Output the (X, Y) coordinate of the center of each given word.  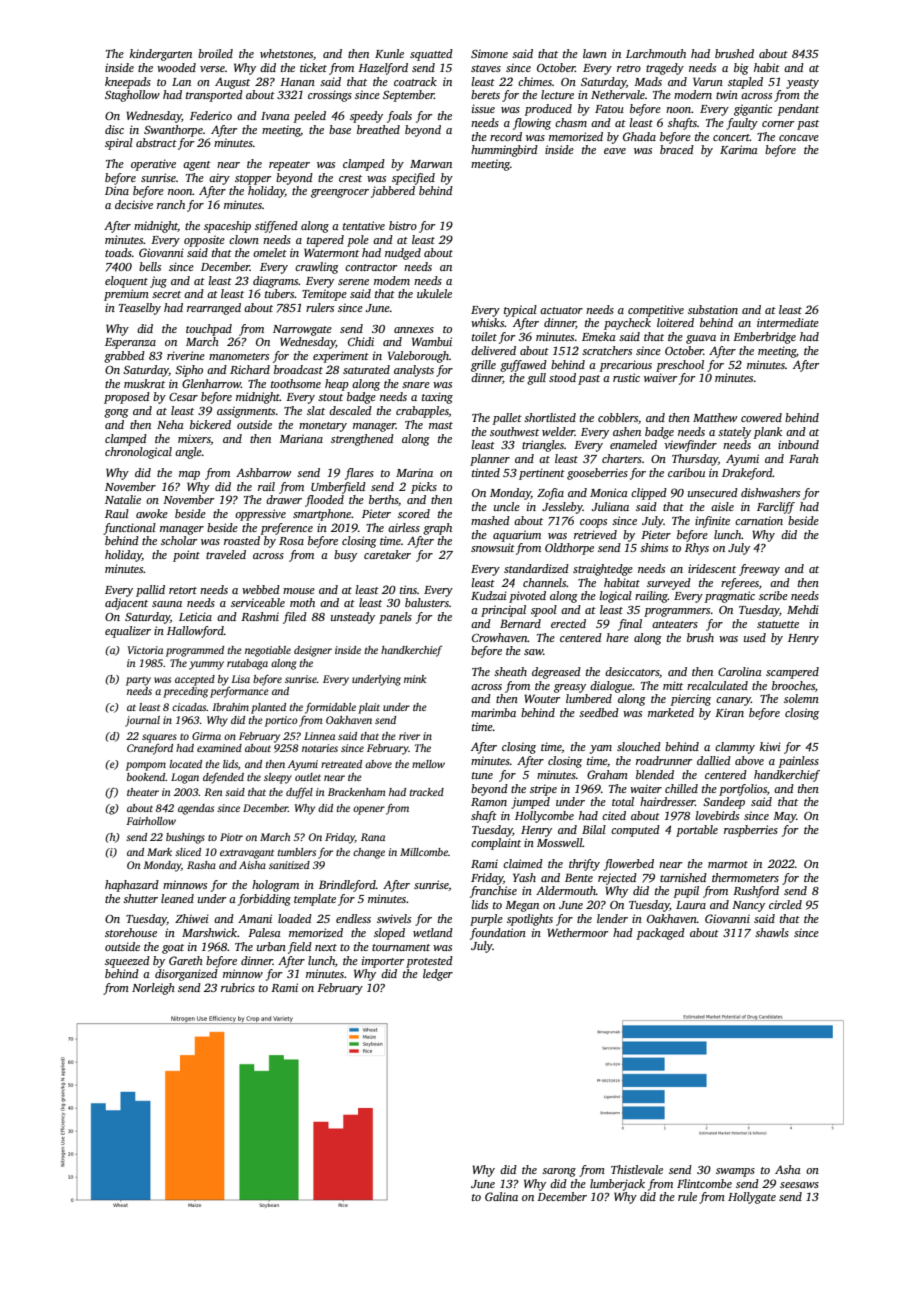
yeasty (802, 84)
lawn (595, 53)
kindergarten (161, 55)
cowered (761, 417)
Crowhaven (500, 637)
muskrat (144, 383)
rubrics (238, 987)
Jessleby (562, 508)
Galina (501, 1196)
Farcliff (776, 508)
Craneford (150, 749)
